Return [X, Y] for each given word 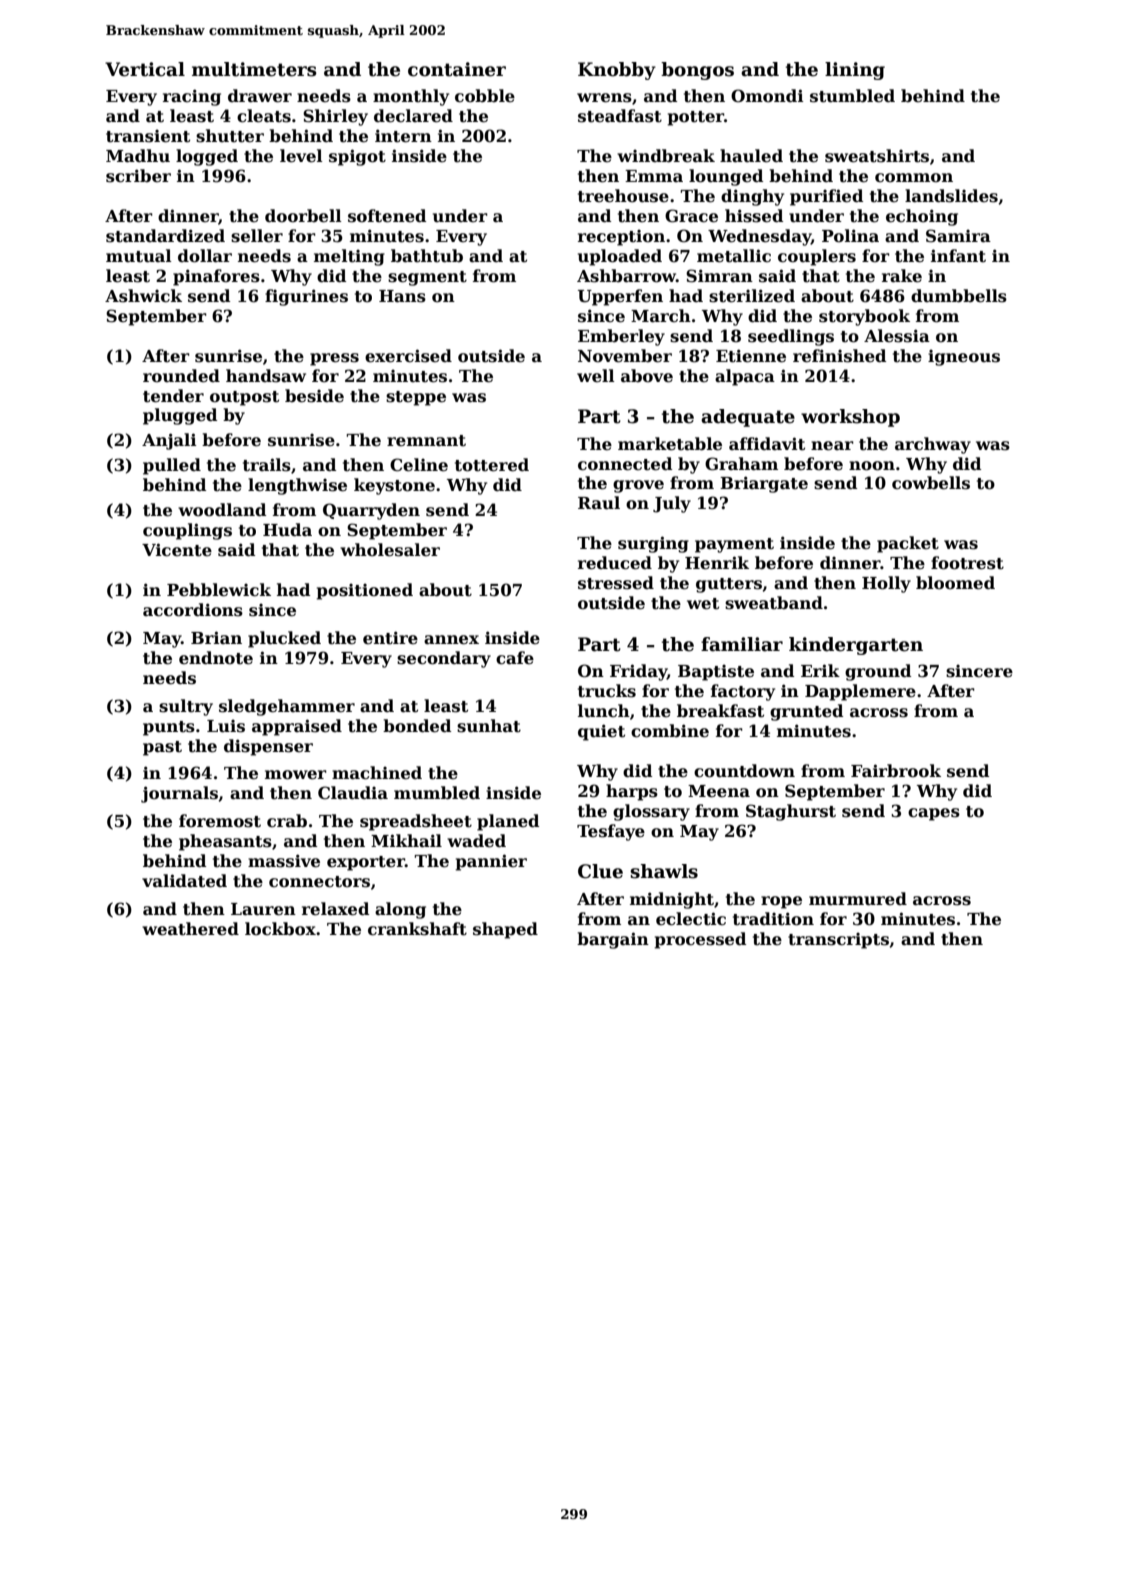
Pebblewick [219, 590]
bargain [613, 940]
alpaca [745, 377]
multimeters [254, 69]
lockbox [280, 929]
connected [625, 464]
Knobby [617, 71]
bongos [697, 71]
